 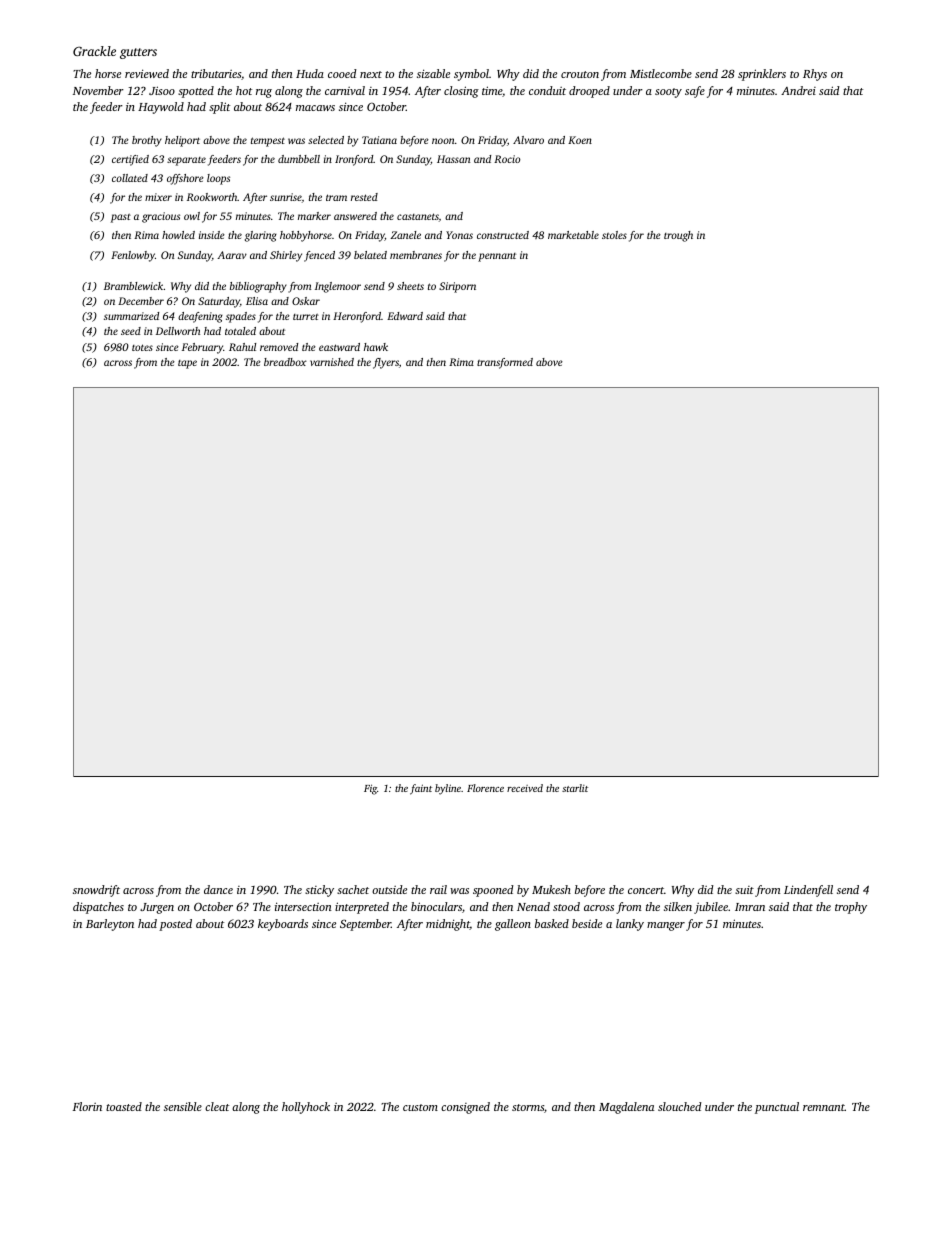 I want to click on outside, so click(x=389, y=889).
